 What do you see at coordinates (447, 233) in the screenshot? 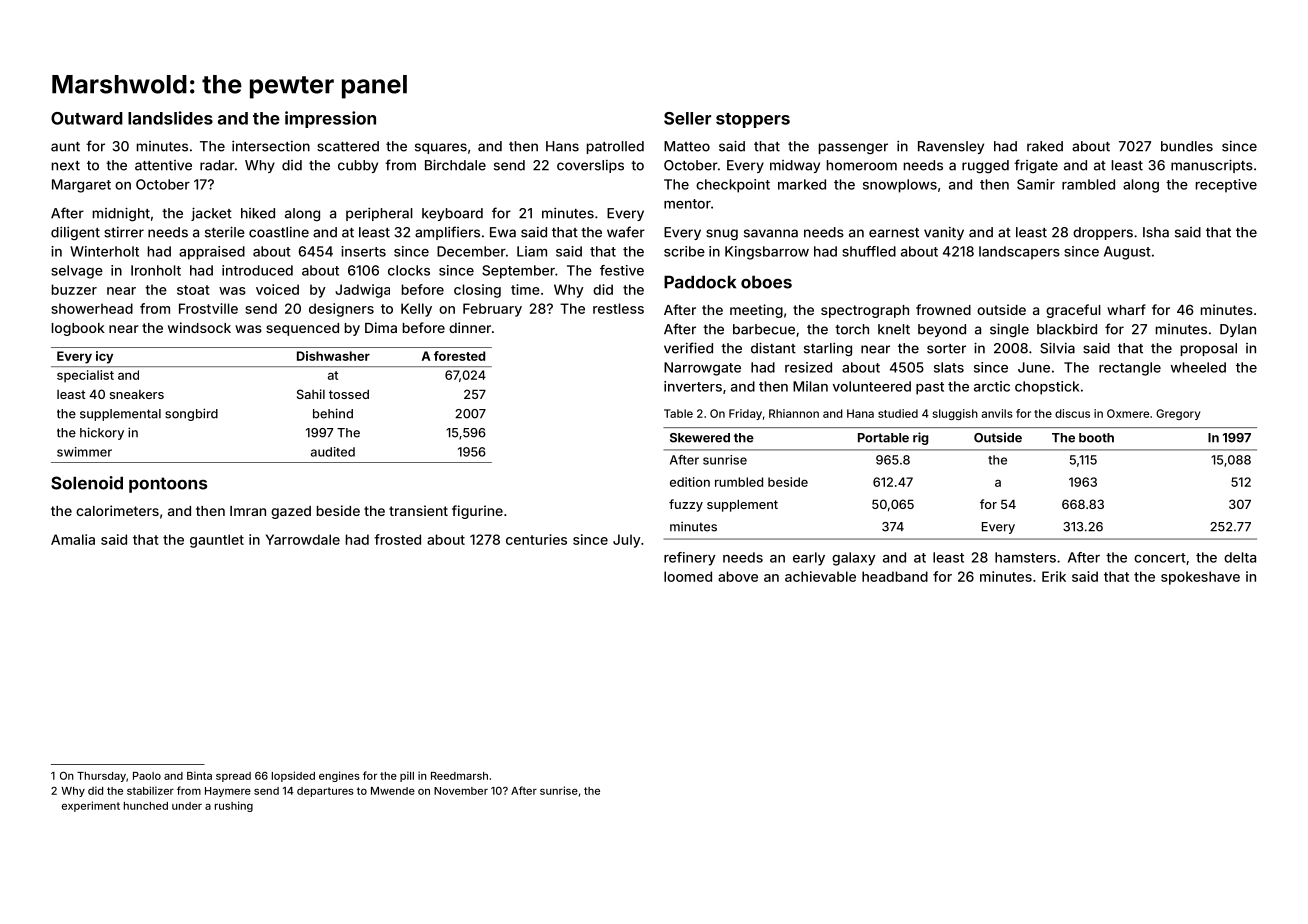
I see `amplifiers` at bounding box center [447, 233].
